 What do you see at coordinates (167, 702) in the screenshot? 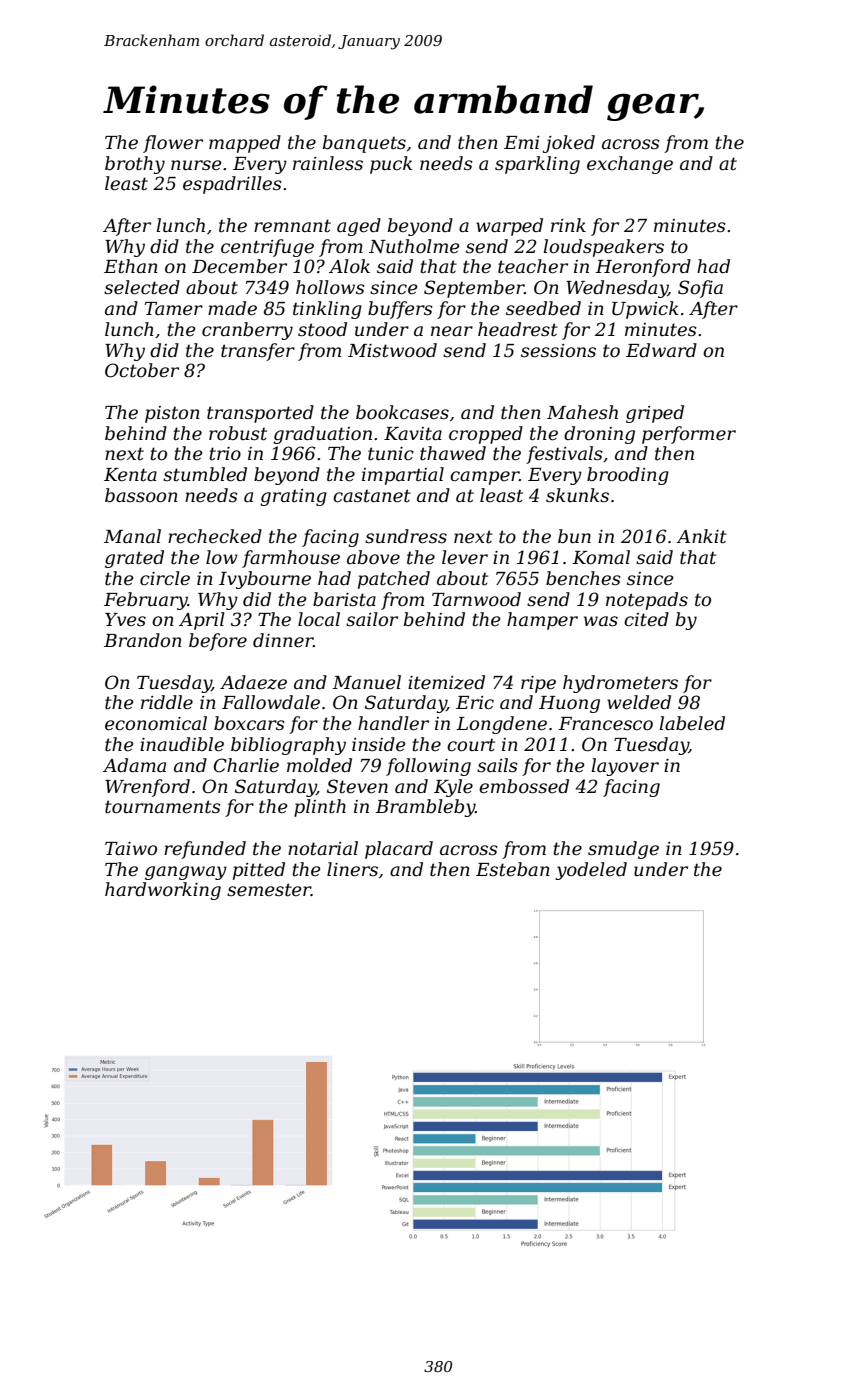
I see `riddle` at bounding box center [167, 702].
